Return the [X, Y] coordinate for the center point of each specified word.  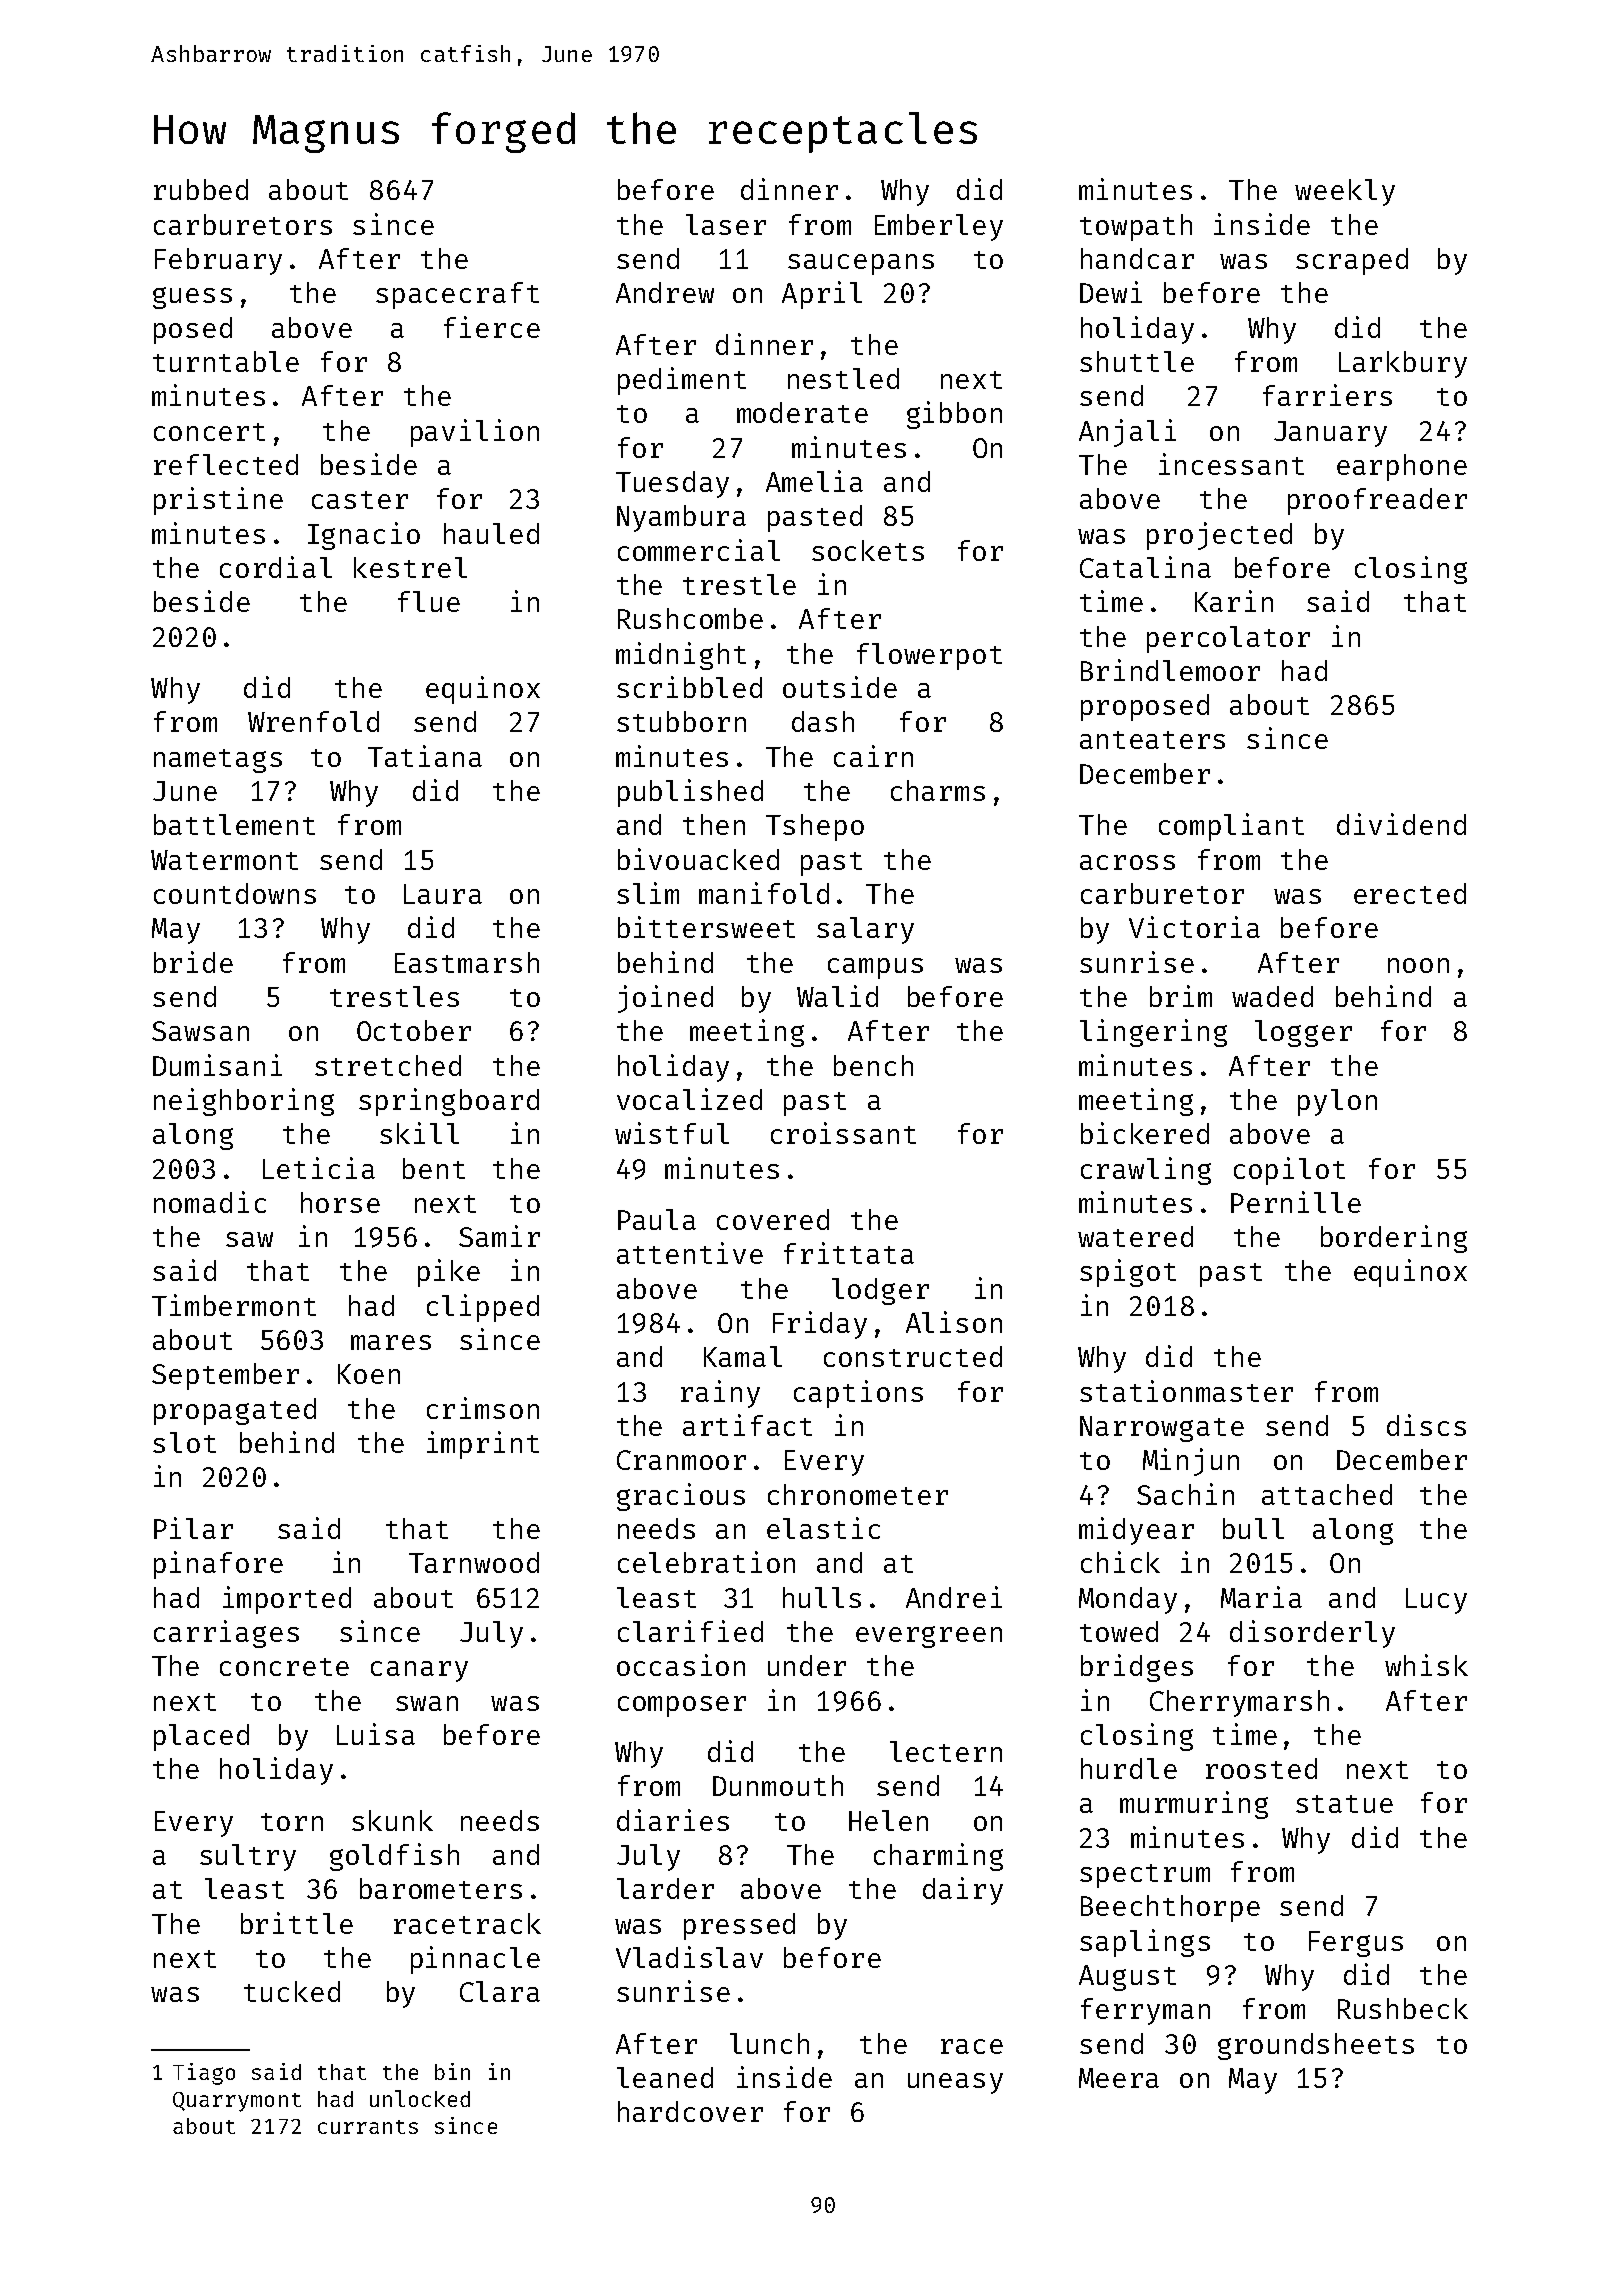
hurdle [1129, 1768]
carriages [226, 1634]
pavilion [475, 433]
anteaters [1152, 740]
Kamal [743, 1356]
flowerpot [929, 656]
